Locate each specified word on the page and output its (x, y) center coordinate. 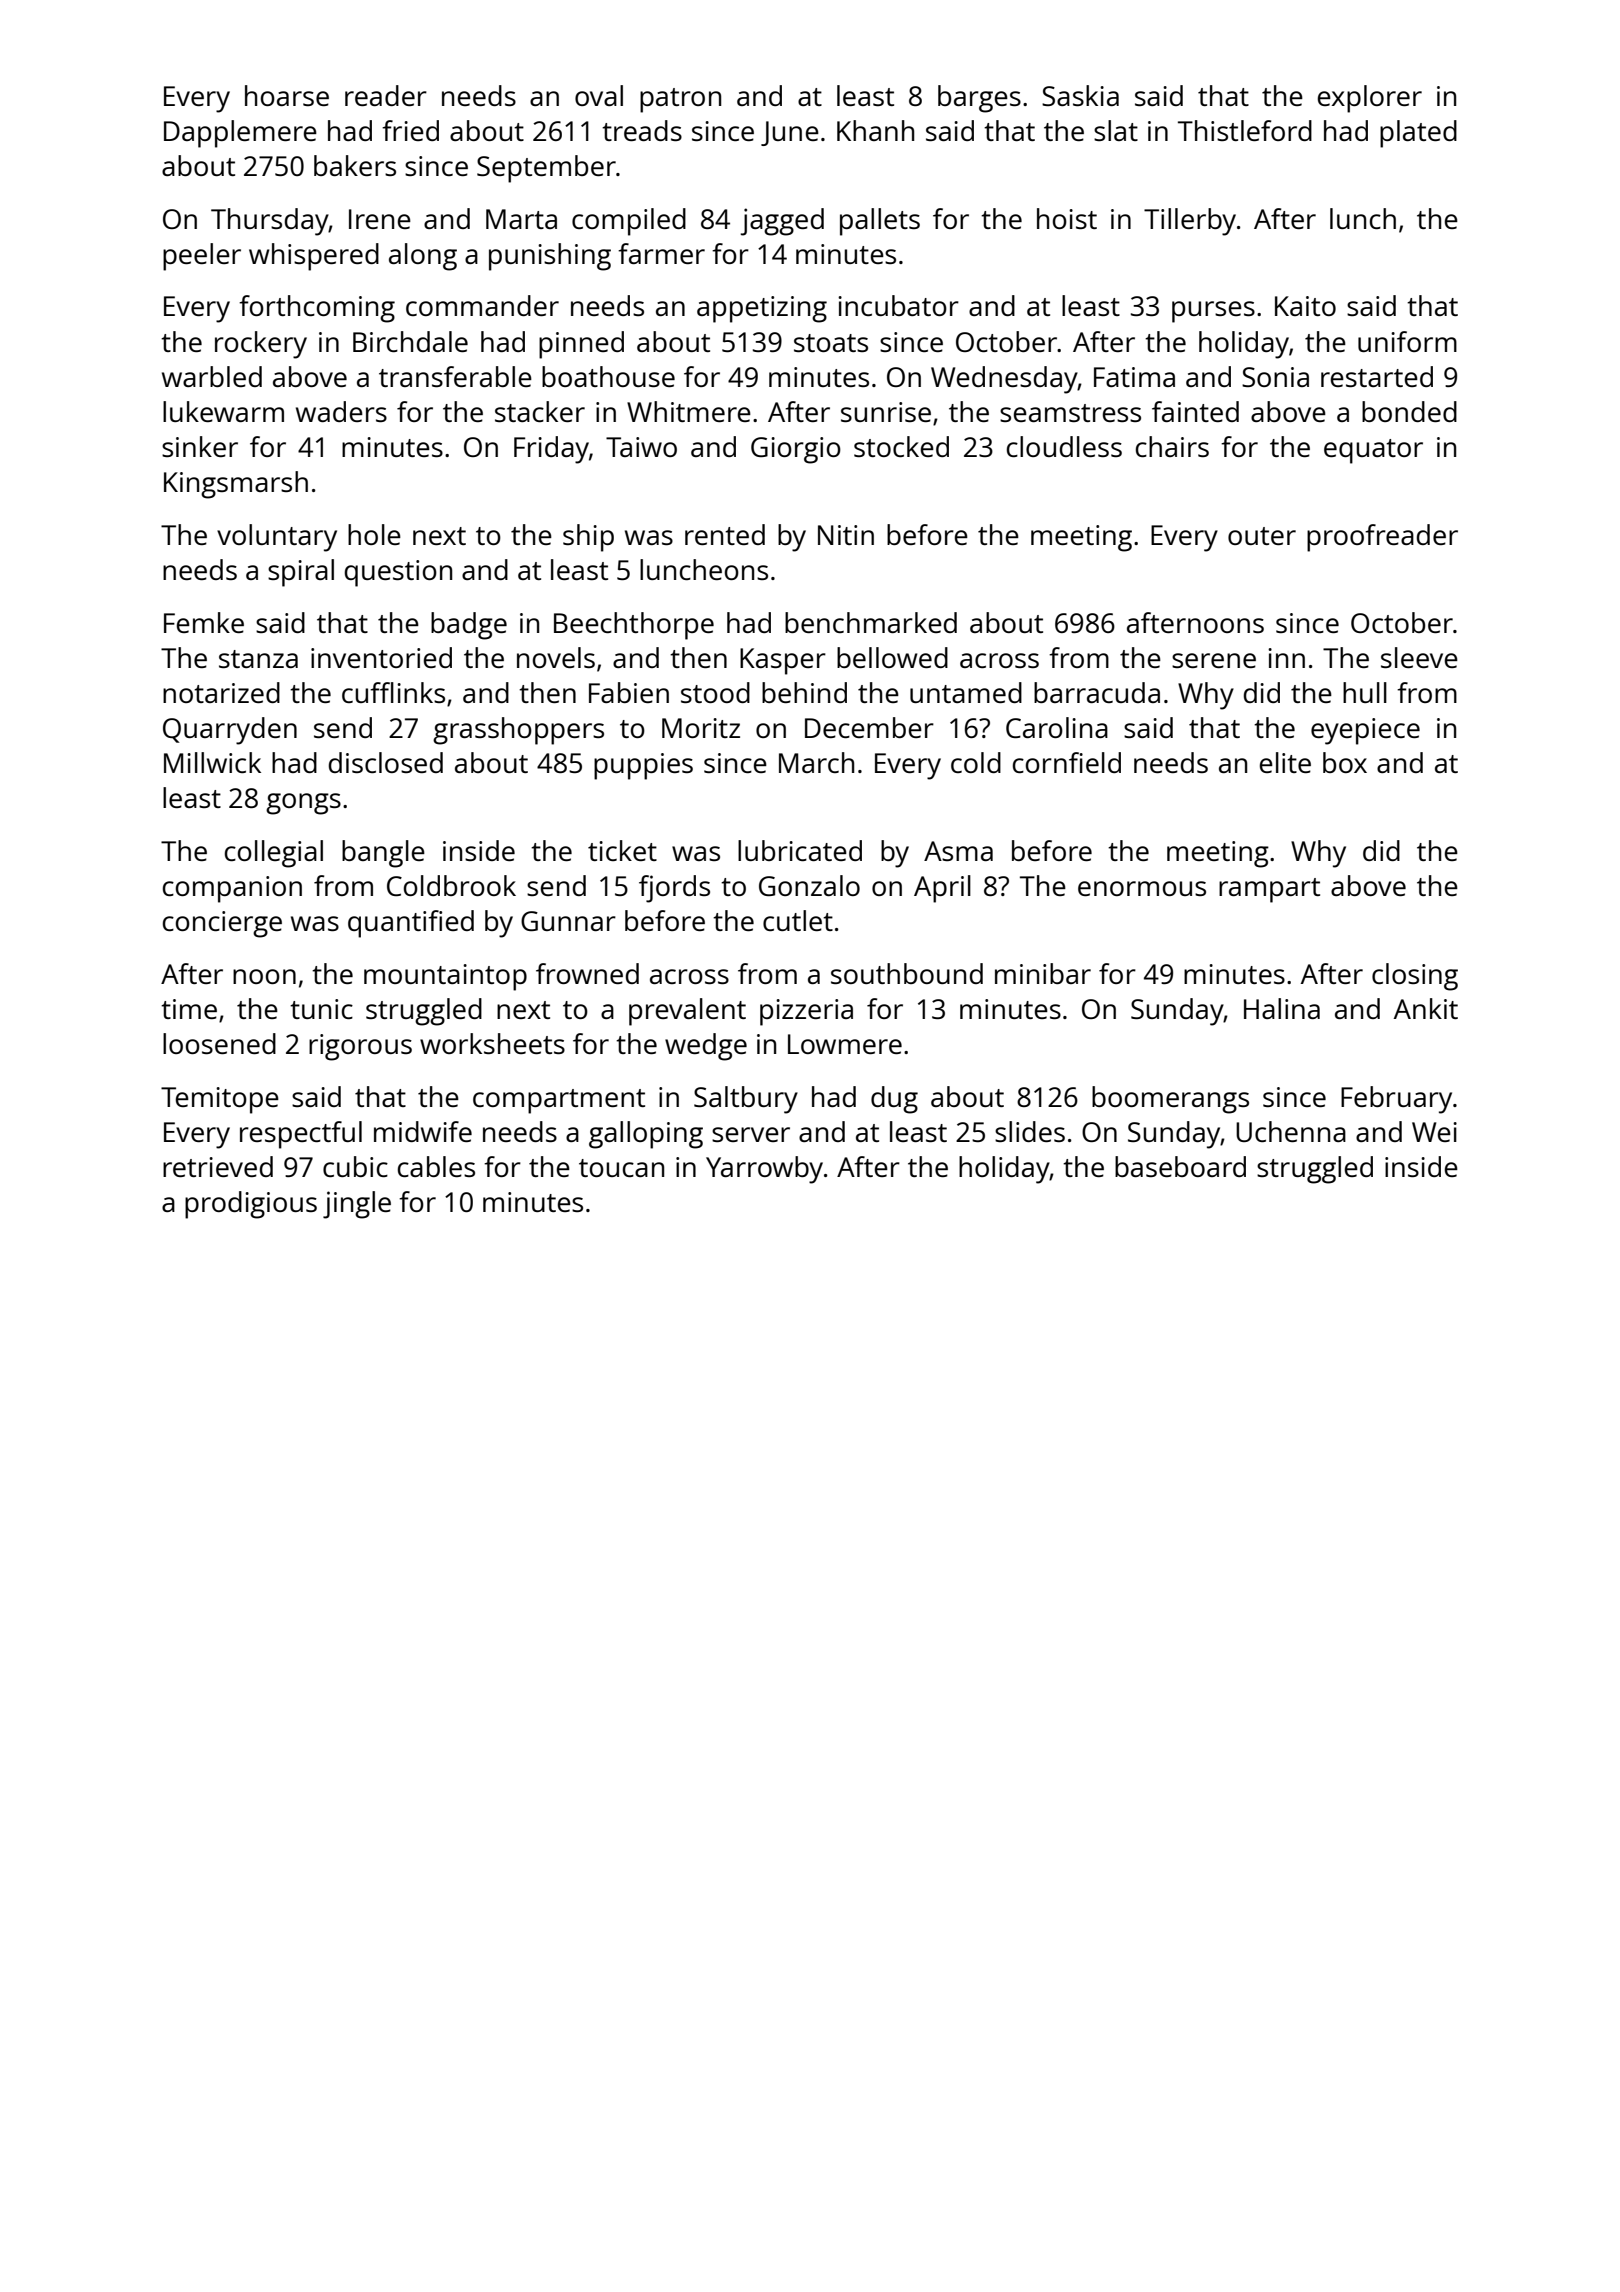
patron (680, 100)
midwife (423, 1131)
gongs (303, 804)
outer (1262, 536)
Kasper (783, 661)
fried (410, 130)
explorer (1370, 99)
